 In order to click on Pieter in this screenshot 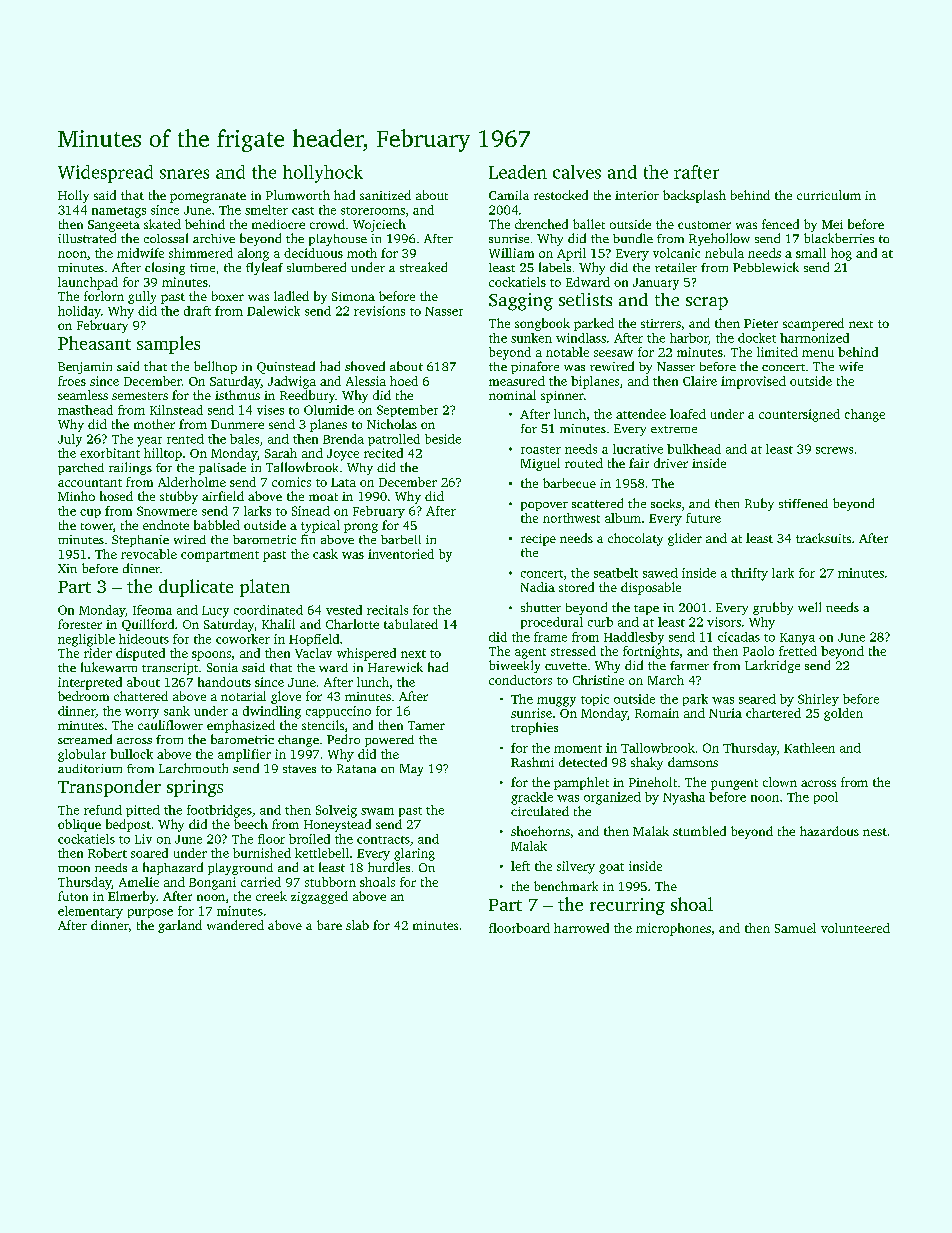, I will do `click(761, 323)`.
